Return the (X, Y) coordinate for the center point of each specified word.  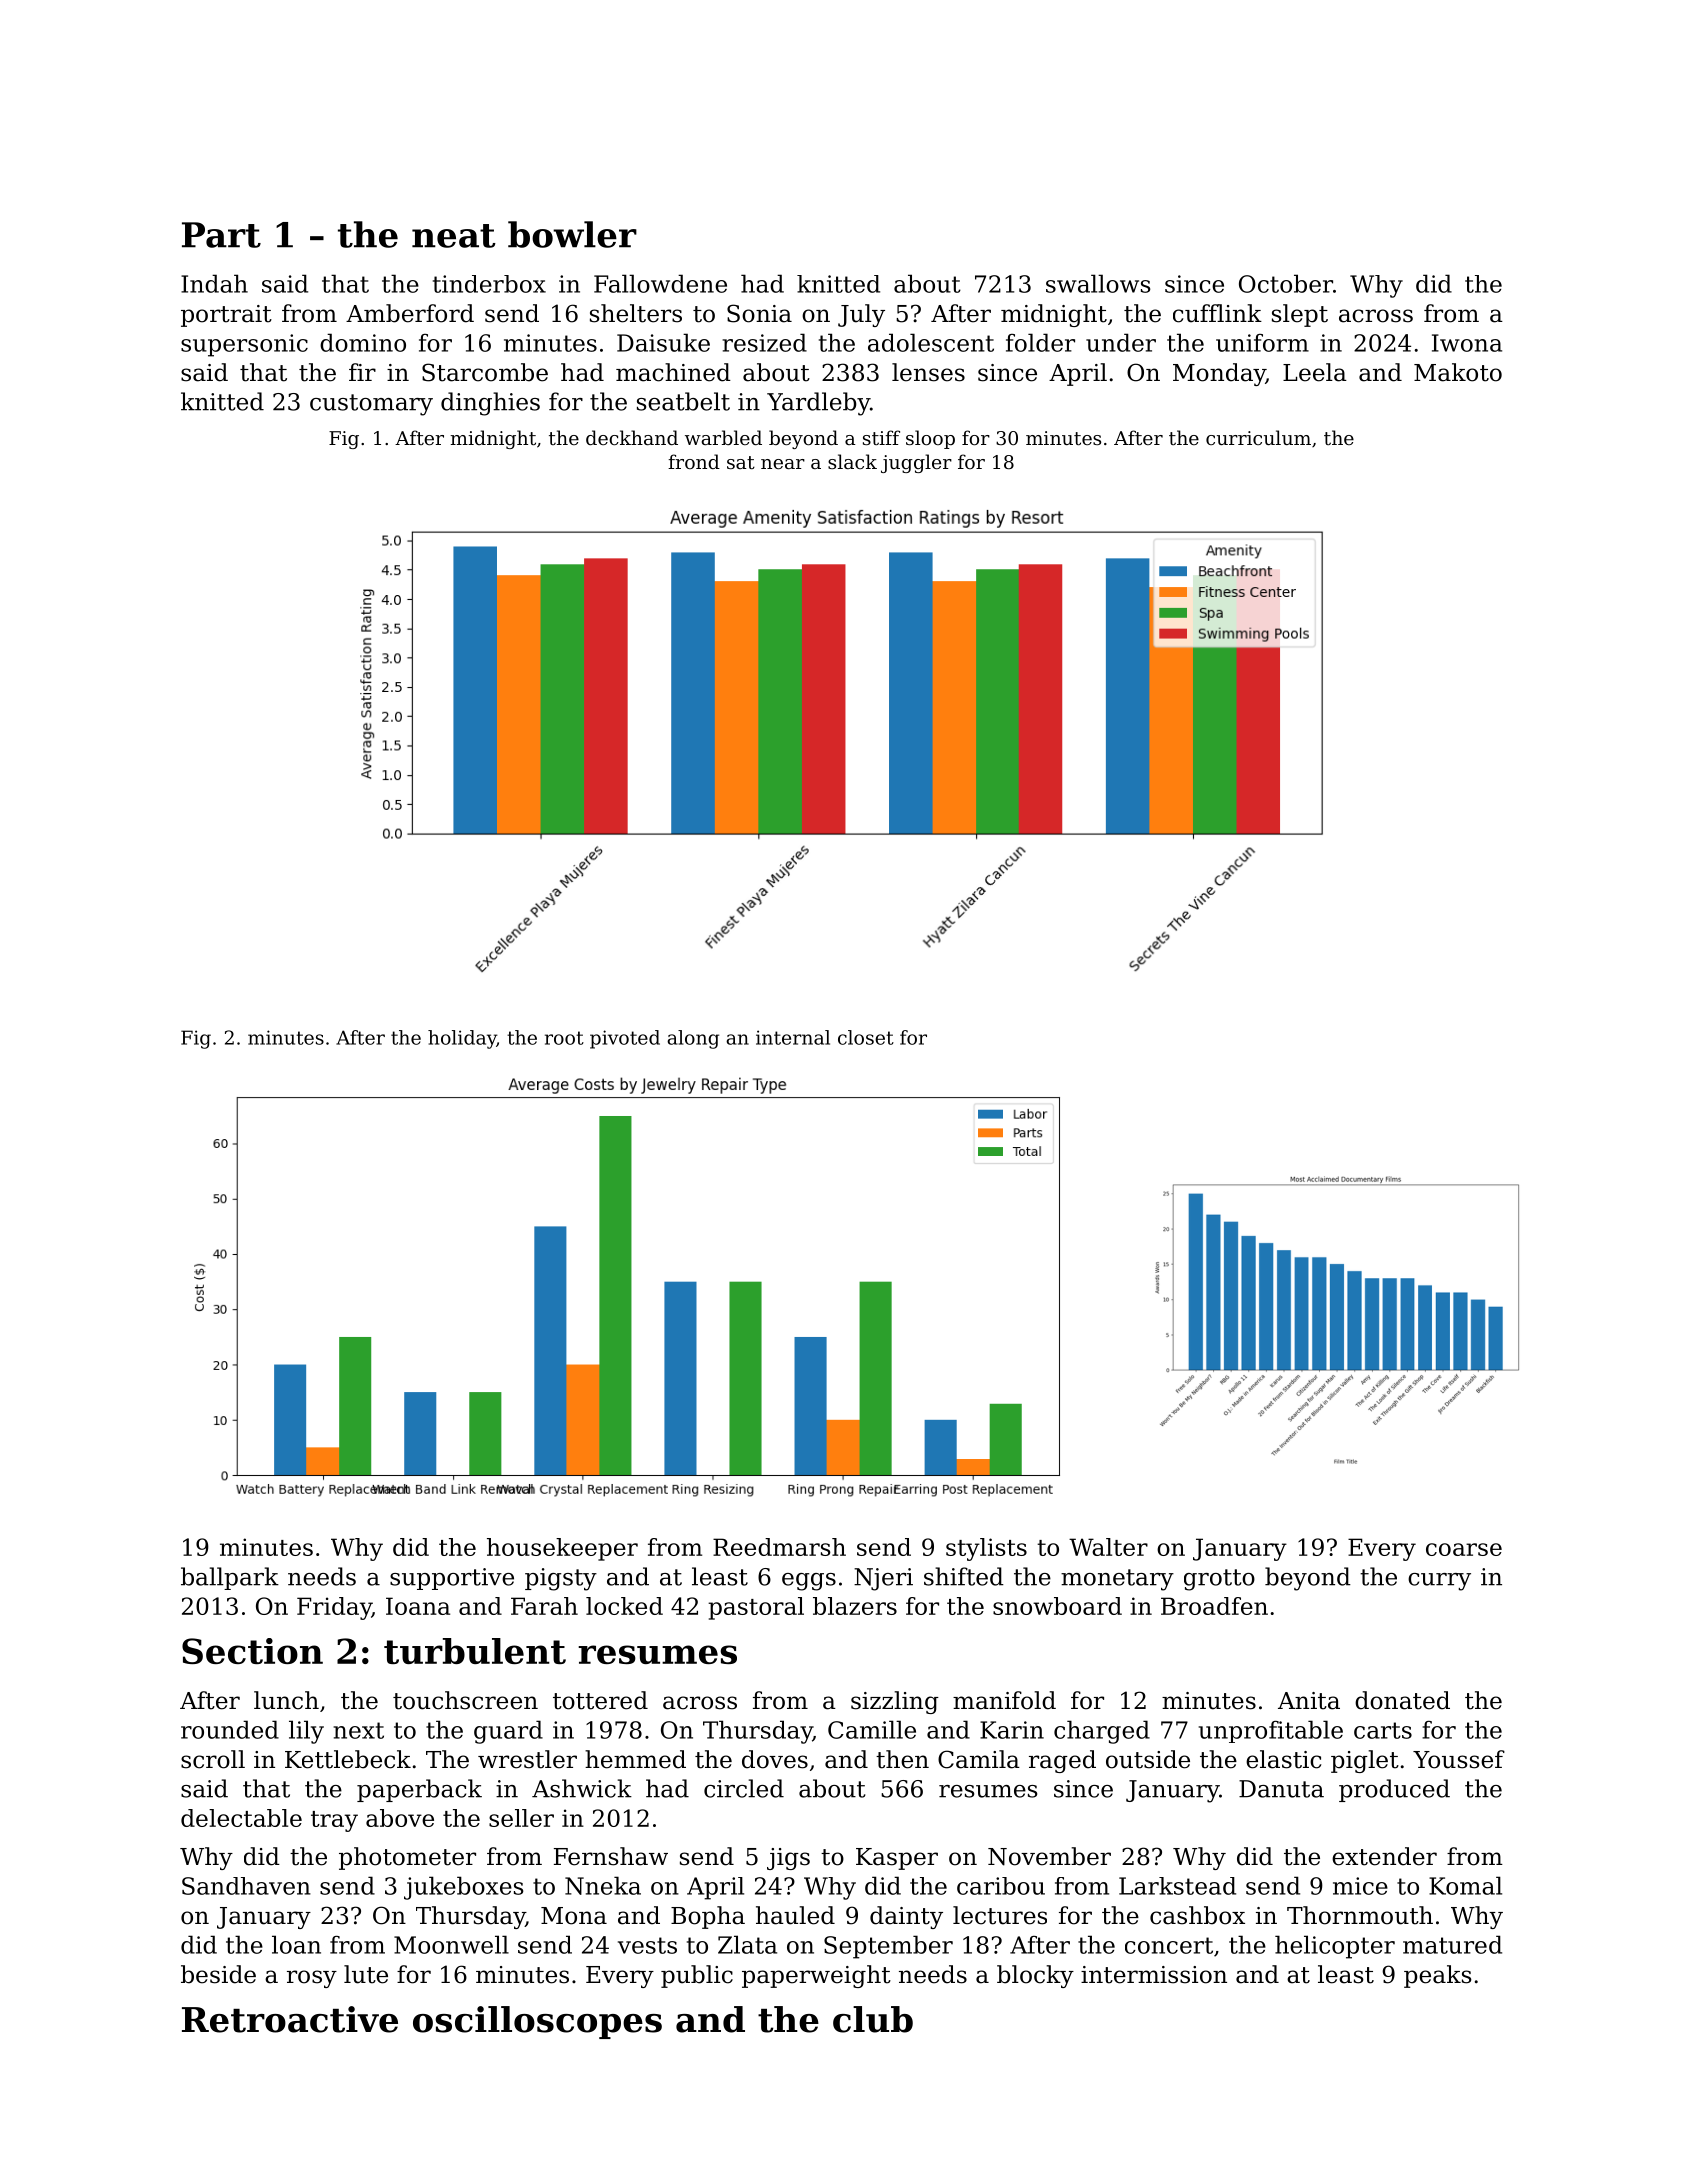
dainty (906, 1917)
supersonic (244, 345)
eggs (809, 1582)
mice (1360, 1886)
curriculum (1258, 437)
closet (866, 1037)
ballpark (230, 1578)
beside (218, 1974)
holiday (462, 1039)
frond (694, 461)
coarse (1464, 1549)
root (564, 1038)
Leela (1315, 372)
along (693, 1039)
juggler (916, 463)
